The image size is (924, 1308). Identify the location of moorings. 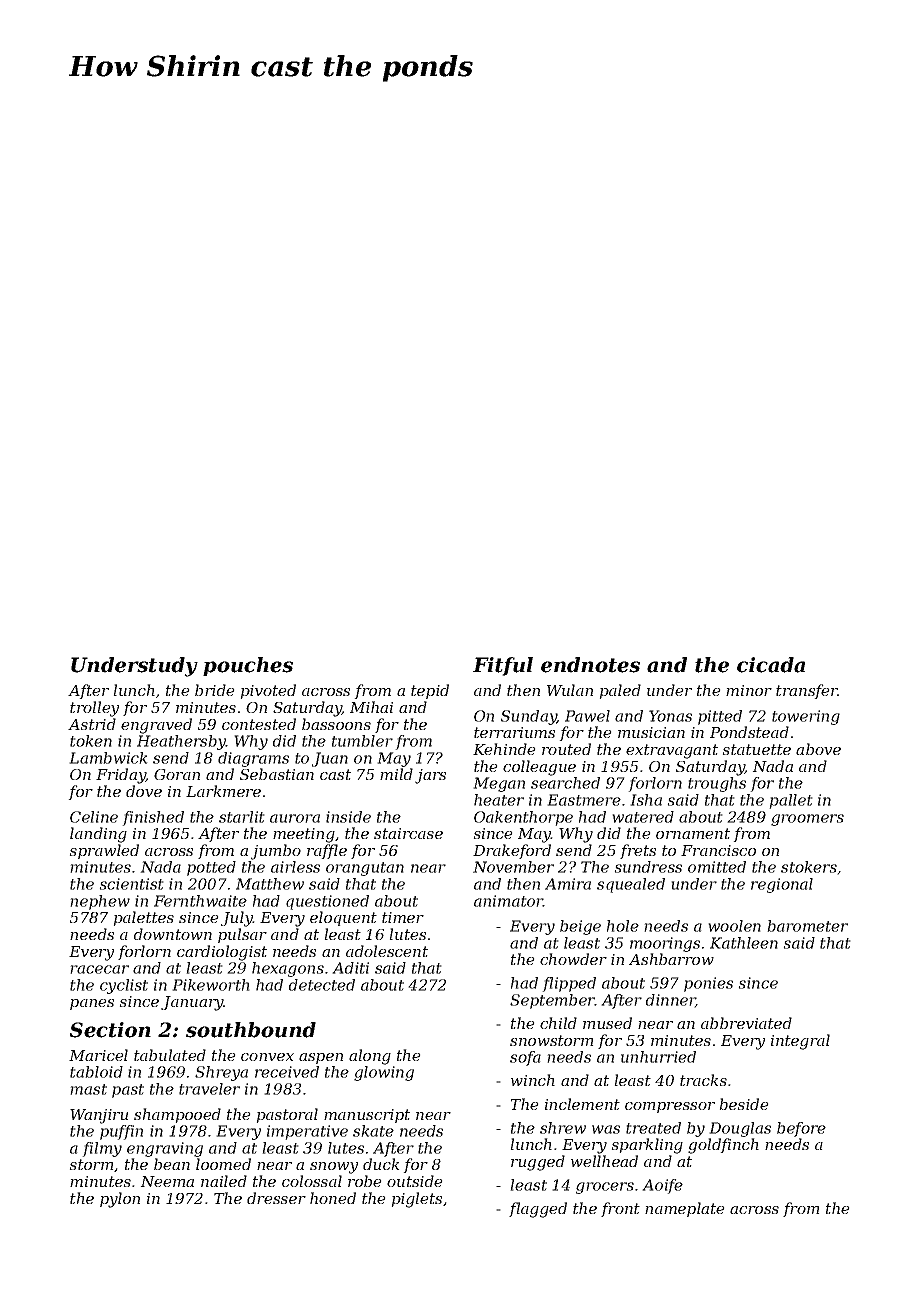
(665, 944).
